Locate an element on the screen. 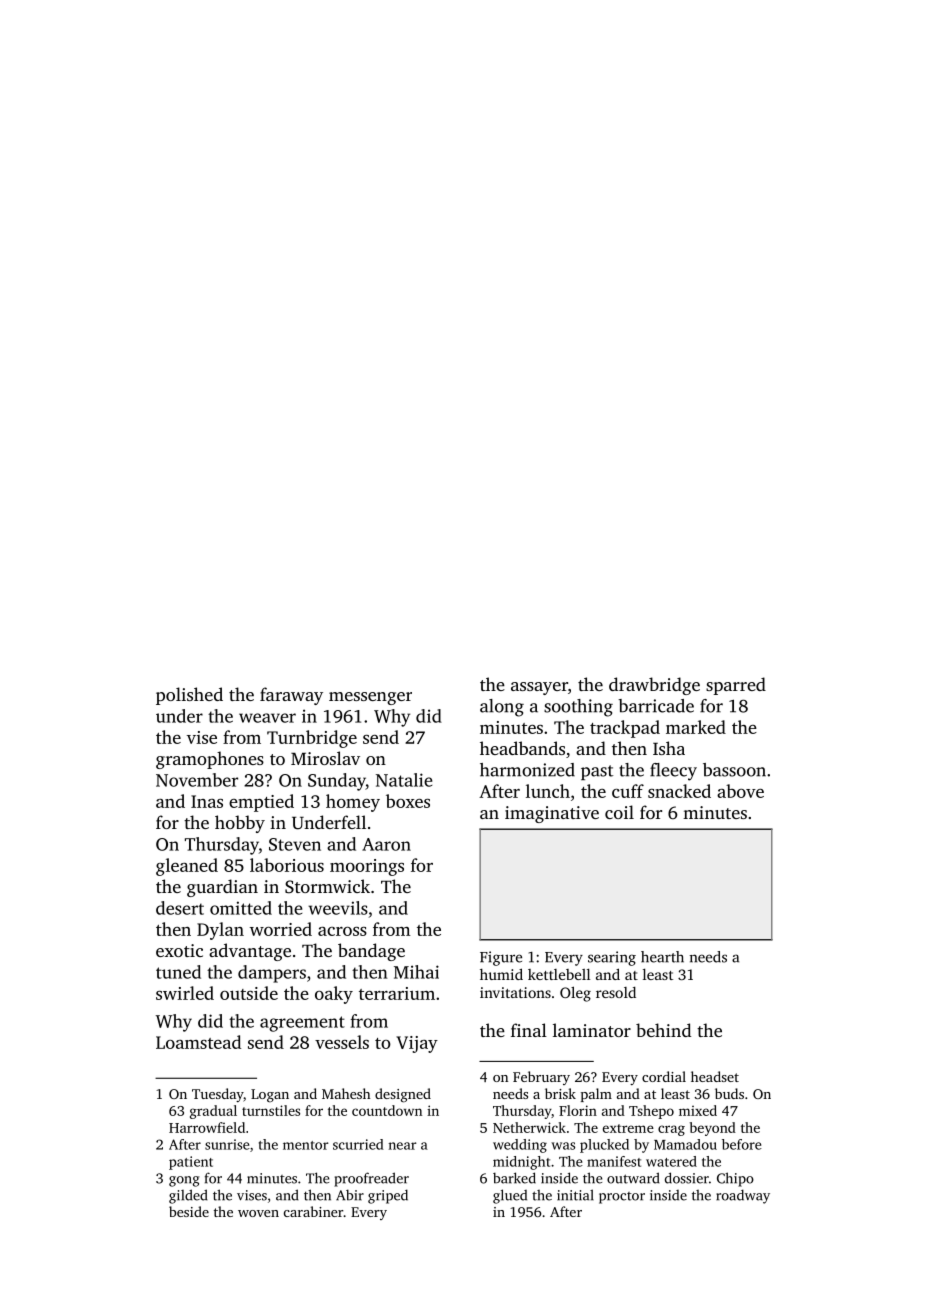 This screenshot has width=928, height=1316. gilded is located at coordinates (188, 1196).
